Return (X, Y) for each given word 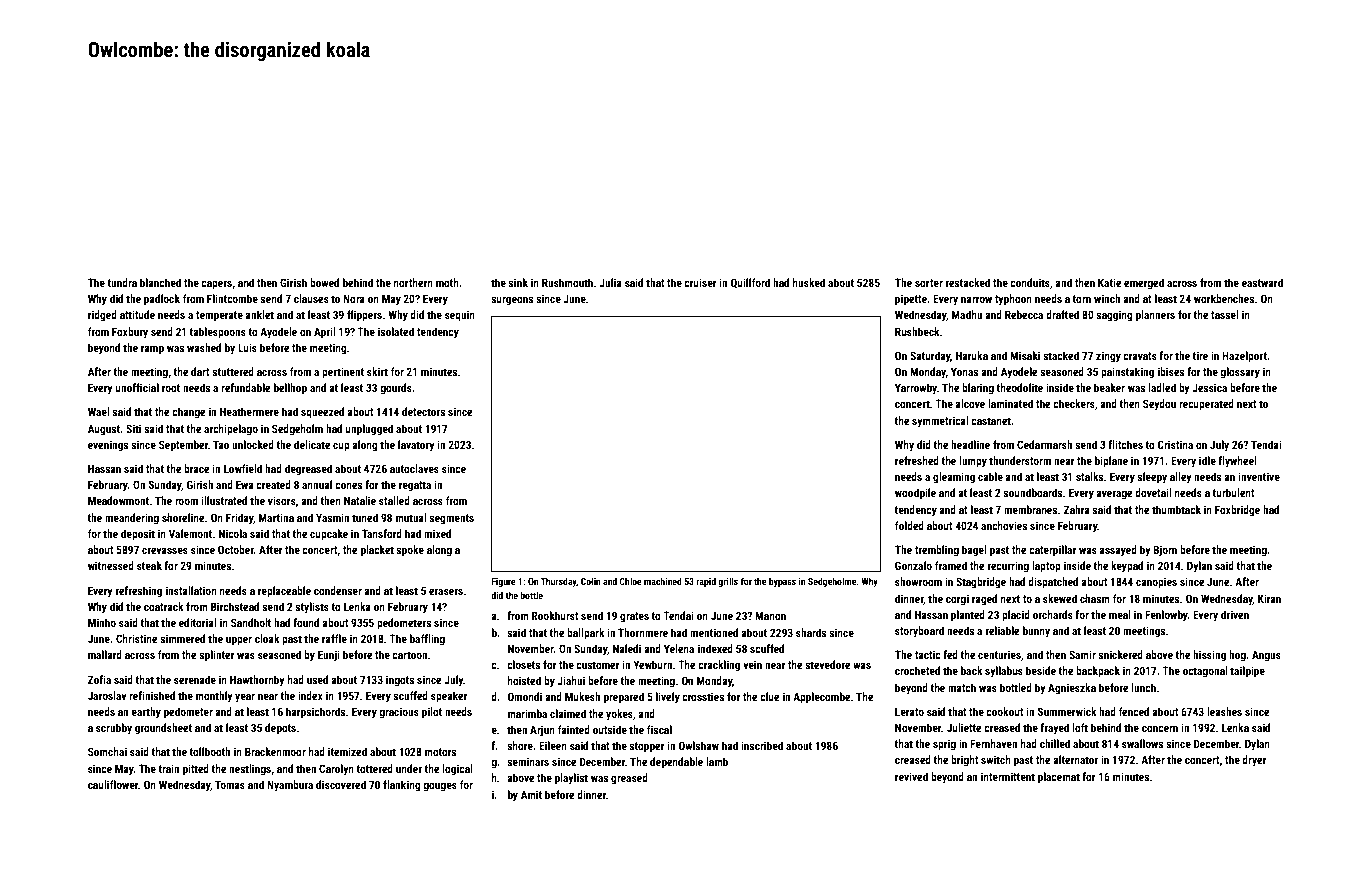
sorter (929, 283)
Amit (531, 794)
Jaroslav (107, 695)
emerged (1144, 284)
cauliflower (113, 784)
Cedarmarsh (1044, 444)
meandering (132, 519)
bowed (324, 282)
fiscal (659, 729)
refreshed (917, 460)
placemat (1059, 778)
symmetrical (940, 422)
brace (197, 468)
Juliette (964, 727)
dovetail (1153, 492)
